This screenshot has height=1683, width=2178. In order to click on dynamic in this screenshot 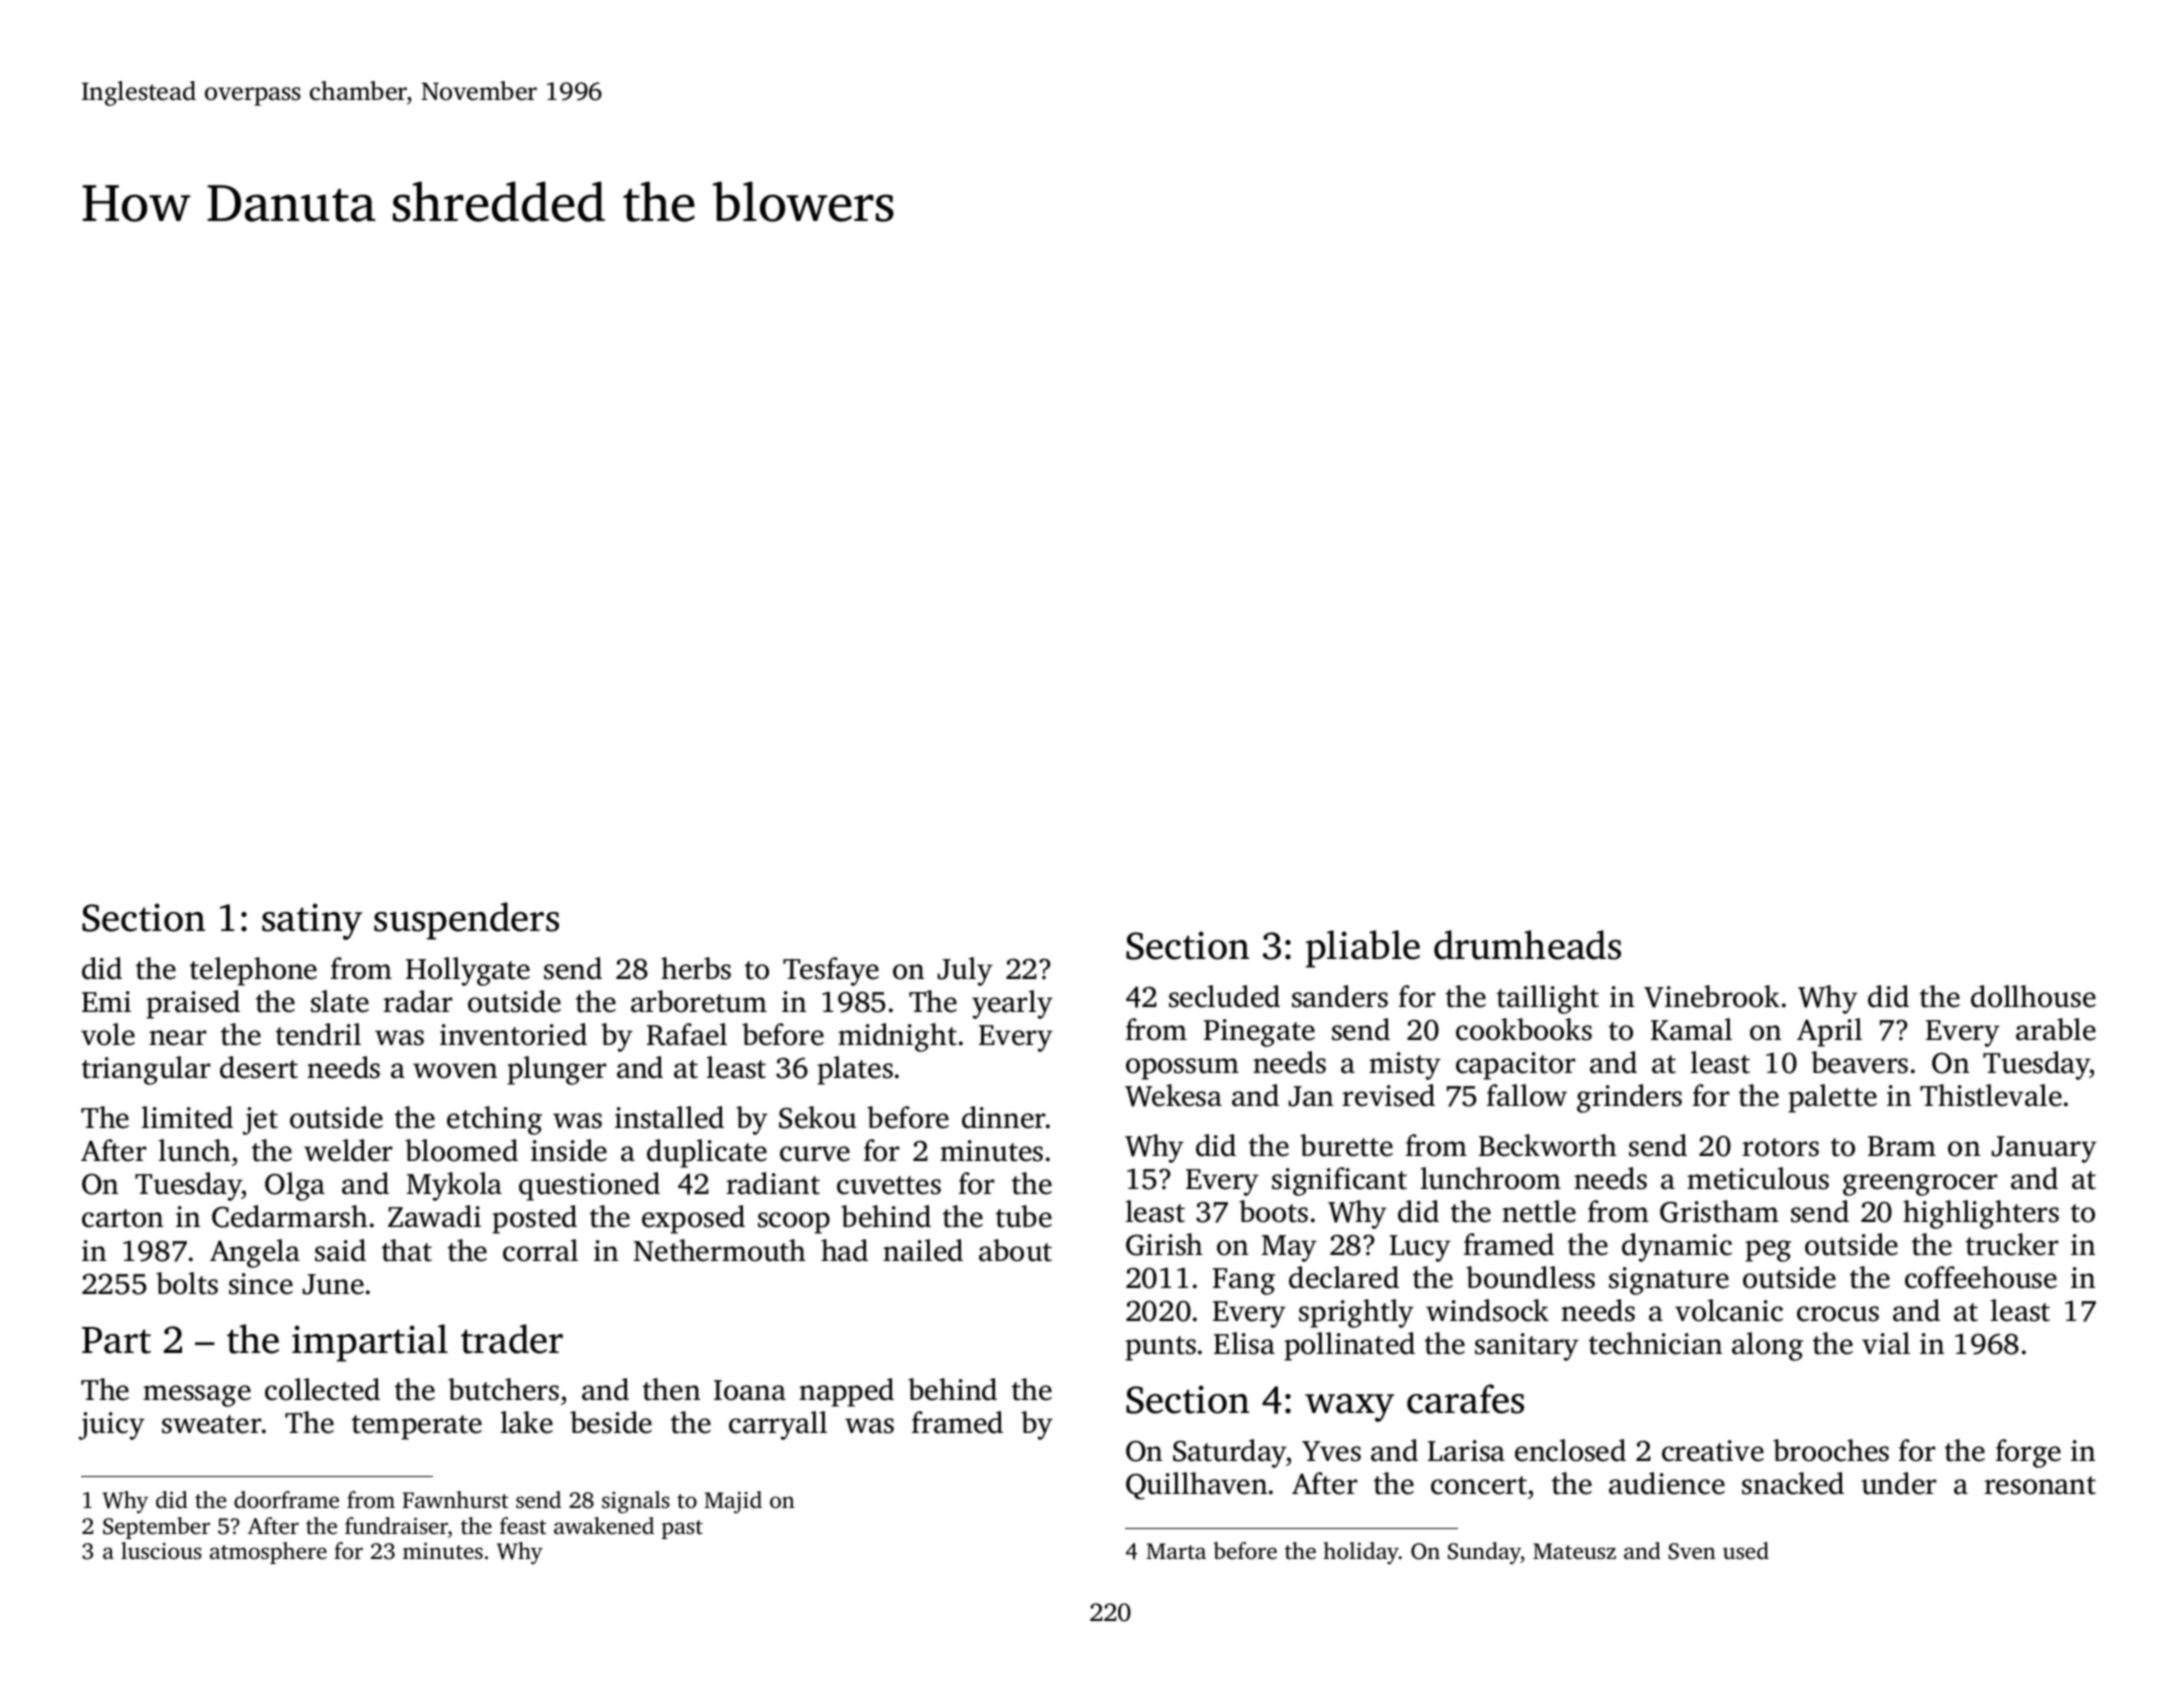, I will do `click(1677, 1247)`.
